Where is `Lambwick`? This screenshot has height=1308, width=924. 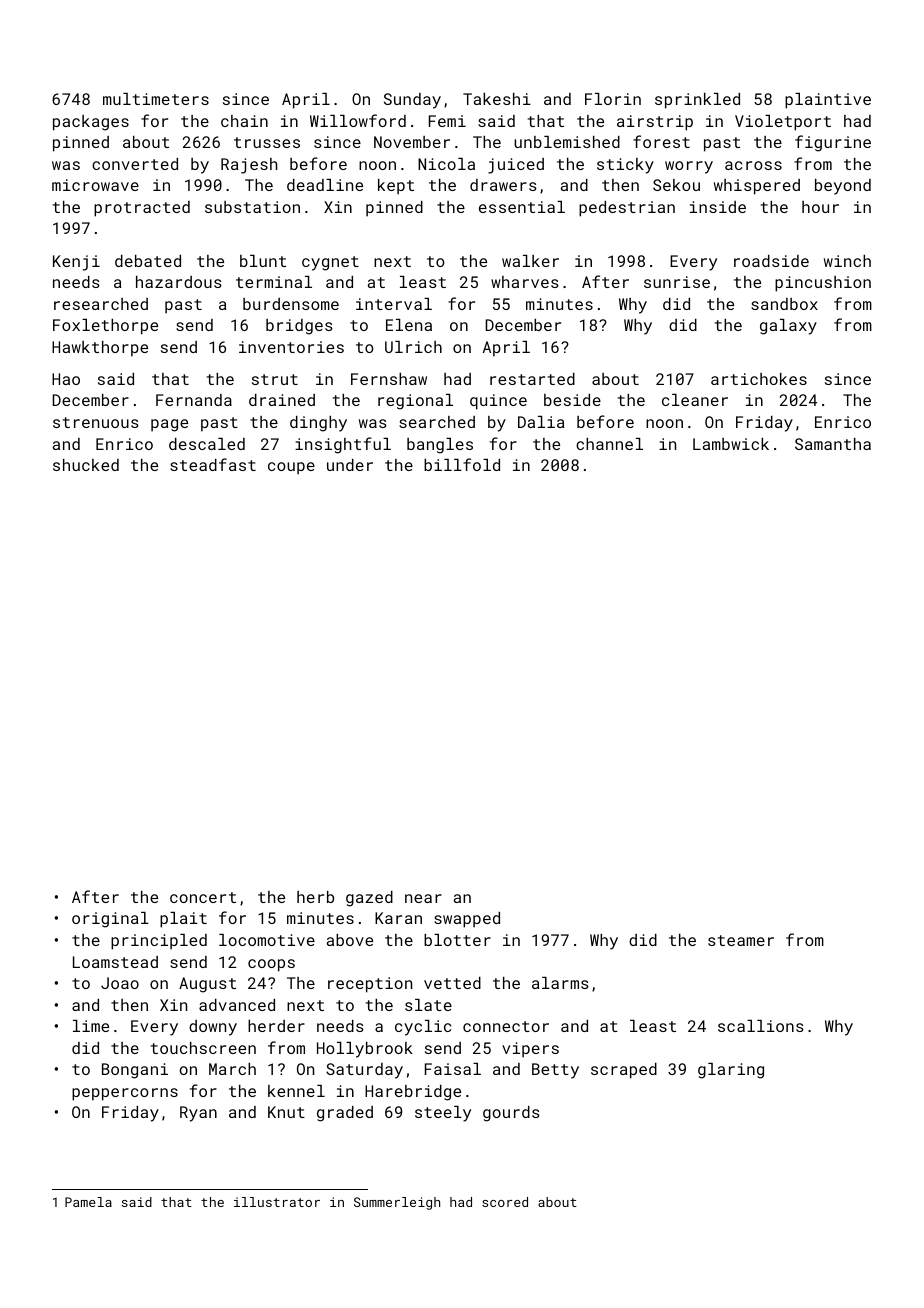 Lambwick is located at coordinates (731, 444).
